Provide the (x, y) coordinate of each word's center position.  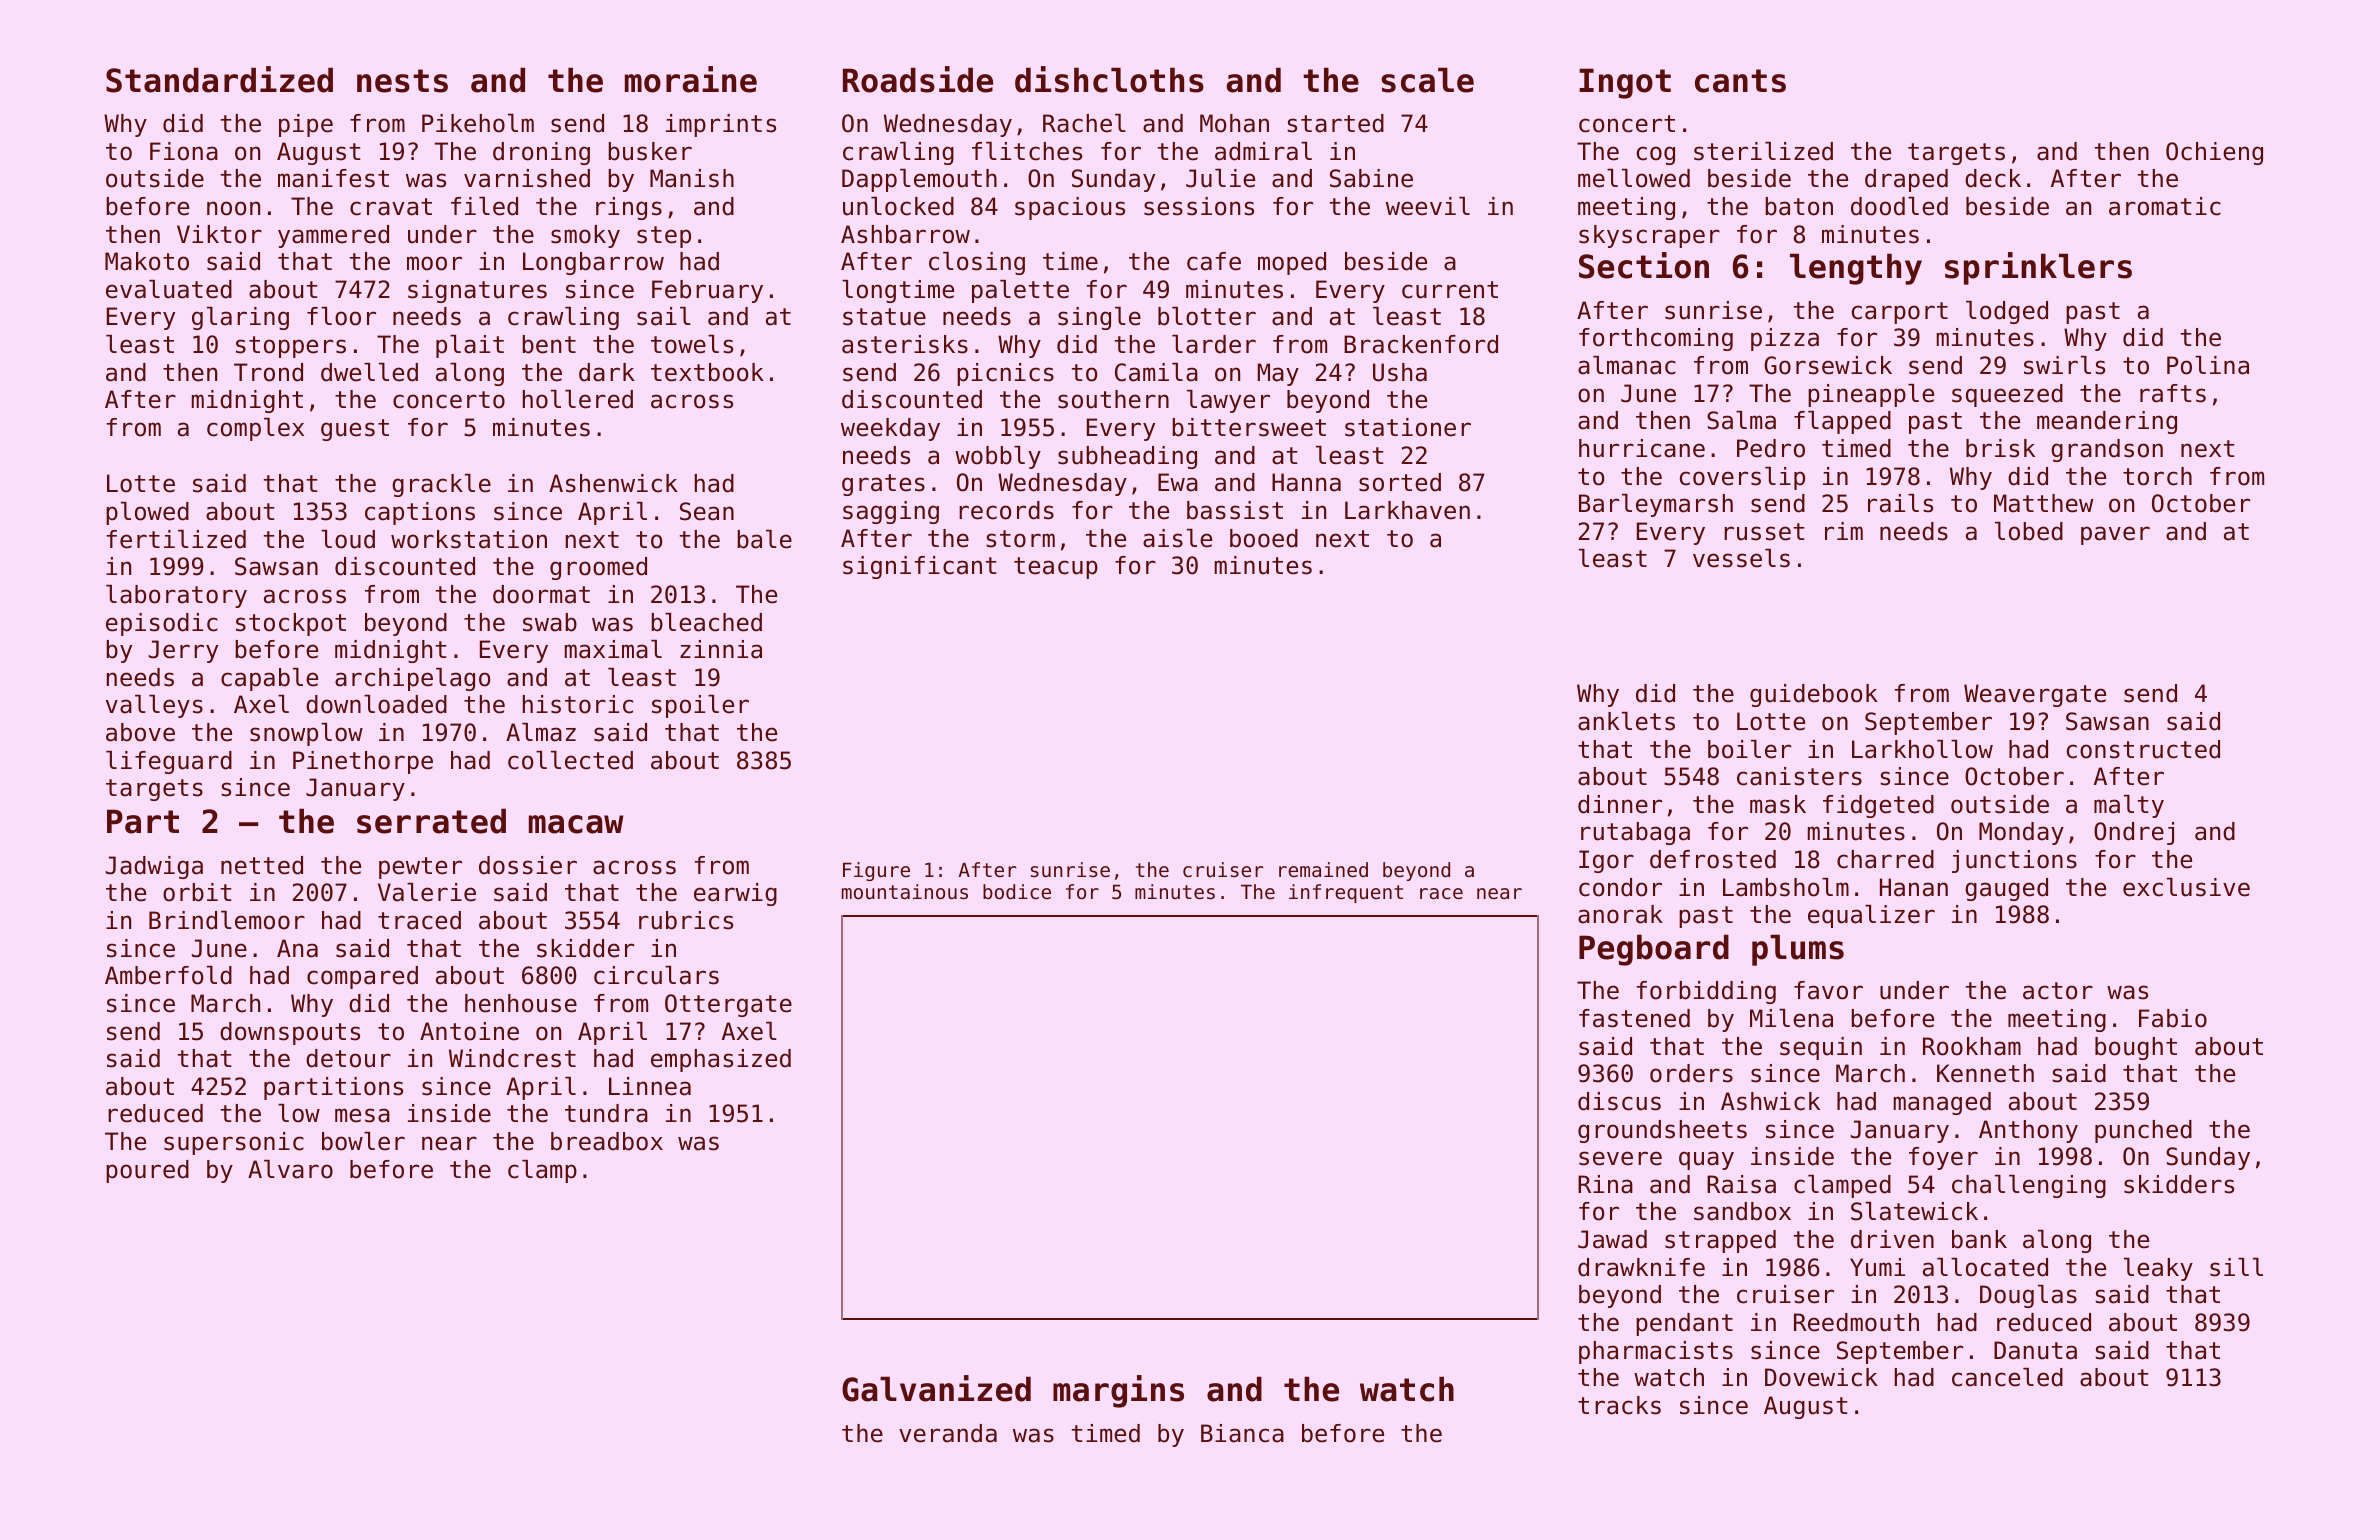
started (1335, 123)
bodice (1017, 892)
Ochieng (2214, 153)
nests (402, 81)
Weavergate (2035, 695)
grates (883, 485)
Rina (1605, 1184)
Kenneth (1985, 1073)
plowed (147, 513)
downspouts (290, 1033)
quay (1706, 1160)
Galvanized (936, 1388)
